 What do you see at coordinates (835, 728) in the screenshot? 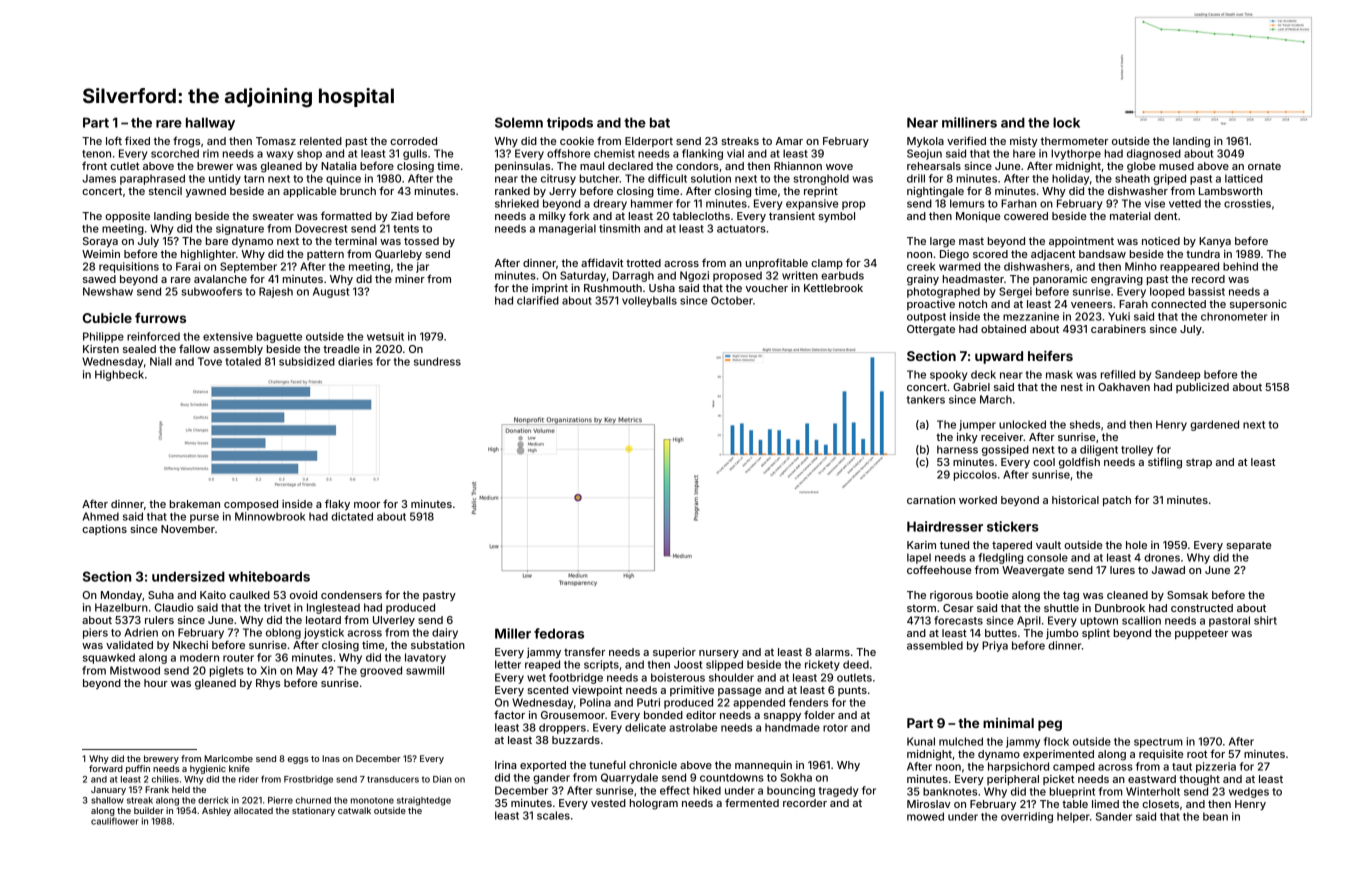
I see `rotor` at bounding box center [835, 728].
